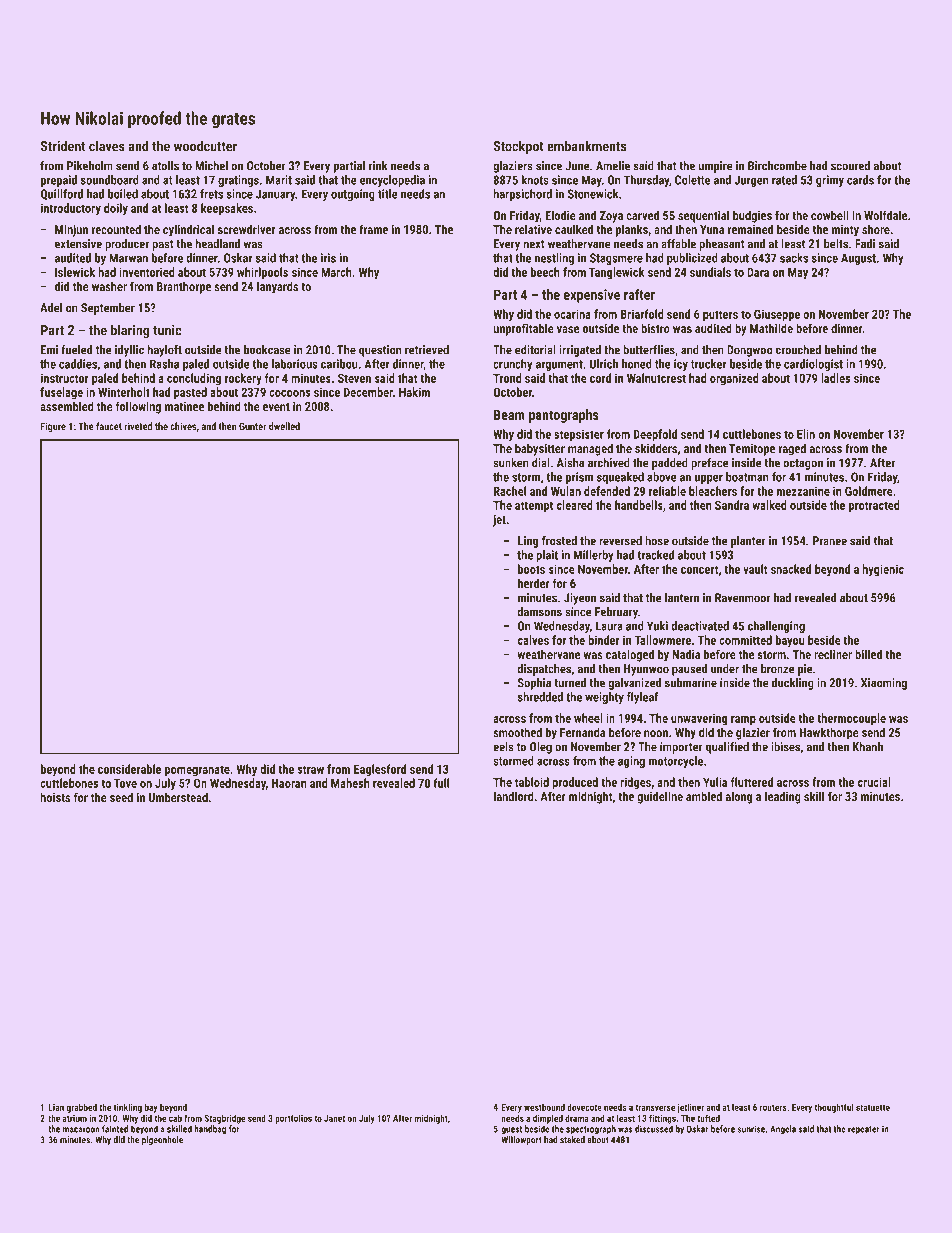 Image resolution: width=952 pixels, height=1233 pixels. Describe the element at coordinates (533, 640) in the screenshot. I see `calves` at that location.
